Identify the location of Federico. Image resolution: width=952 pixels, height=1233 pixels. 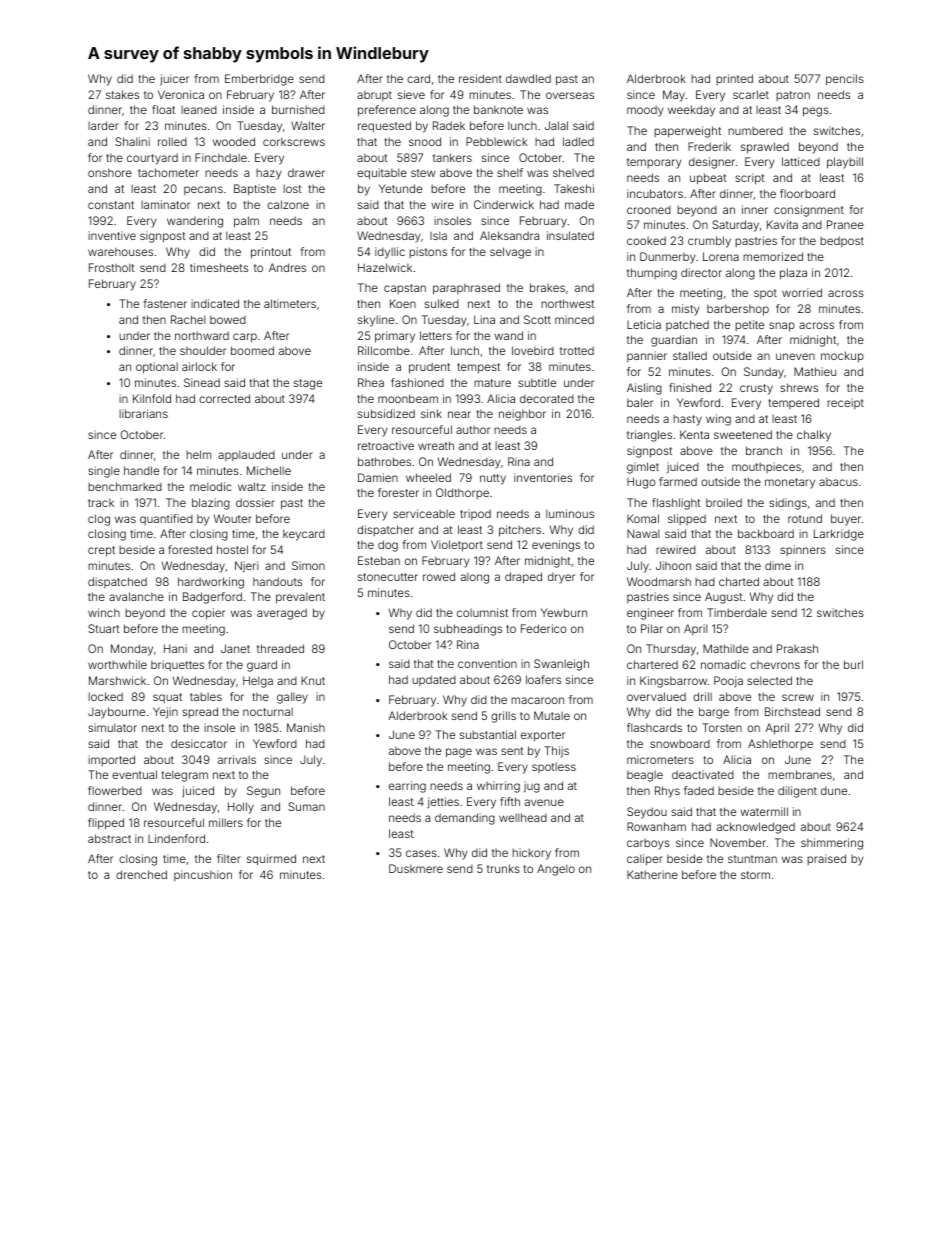
(544, 628).
